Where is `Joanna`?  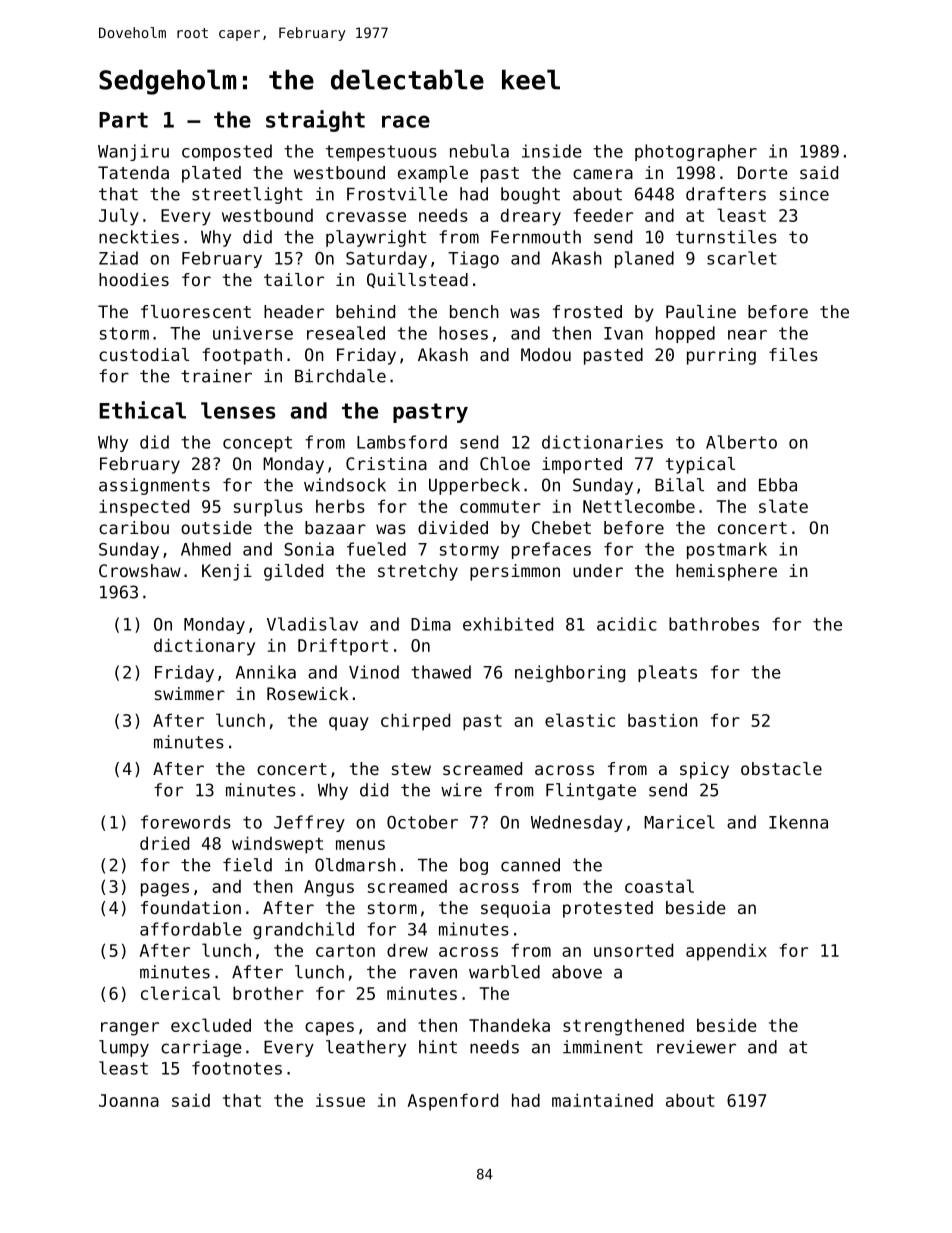
Joanna is located at coordinates (129, 1100).
